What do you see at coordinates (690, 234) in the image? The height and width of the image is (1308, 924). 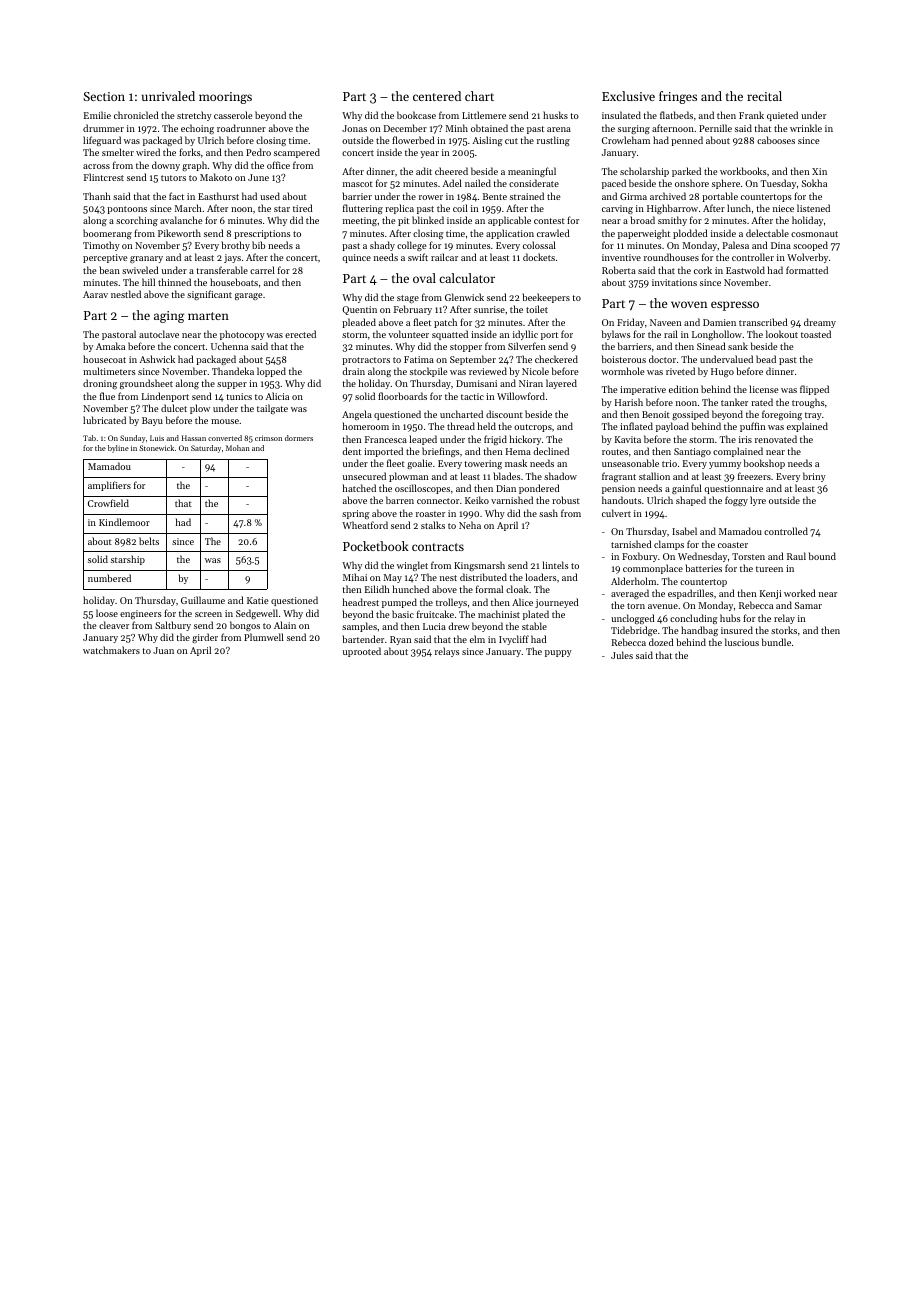 I see `plodded` at bounding box center [690, 234].
